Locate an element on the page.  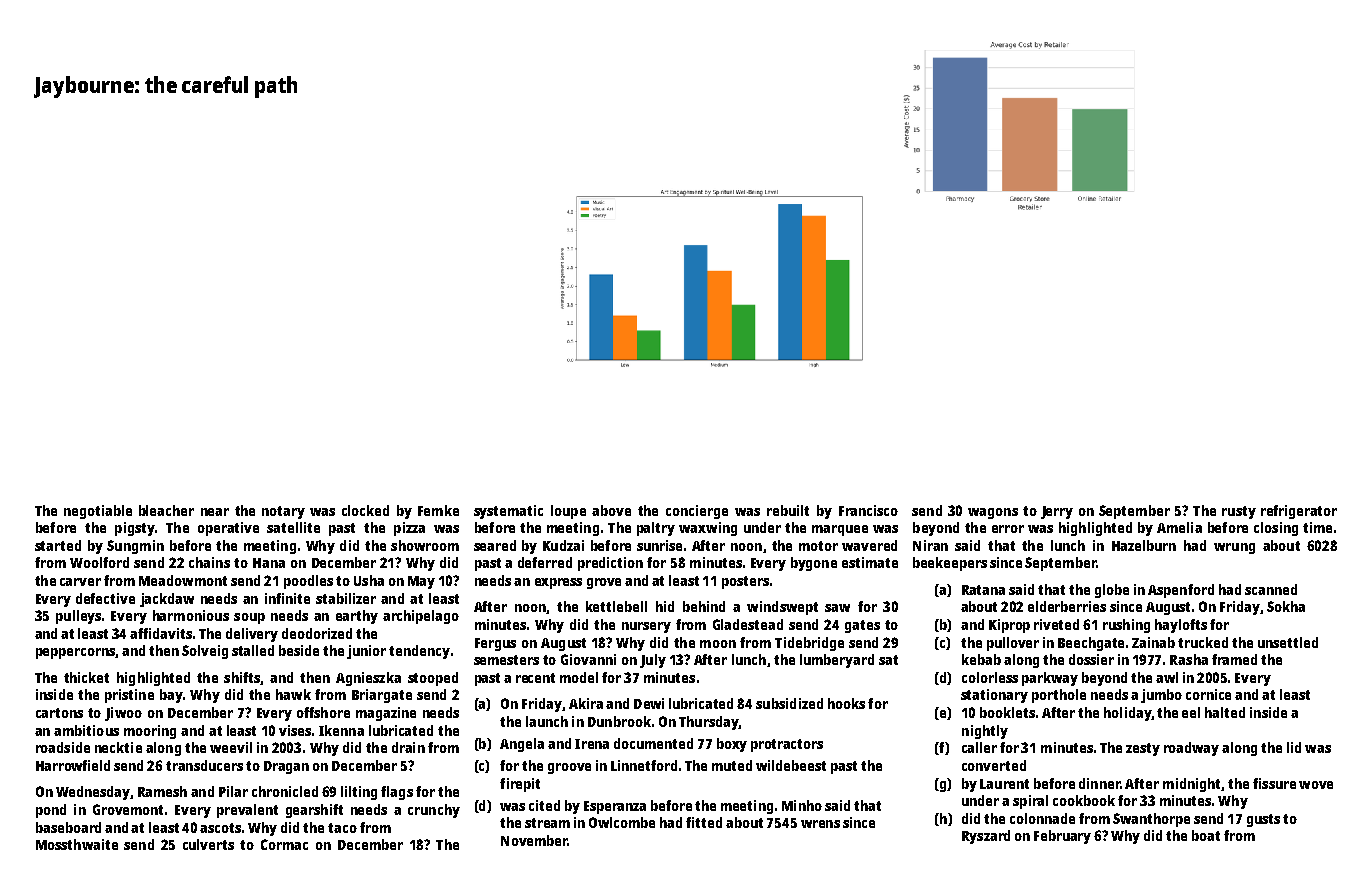
zesty is located at coordinates (1143, 749).
